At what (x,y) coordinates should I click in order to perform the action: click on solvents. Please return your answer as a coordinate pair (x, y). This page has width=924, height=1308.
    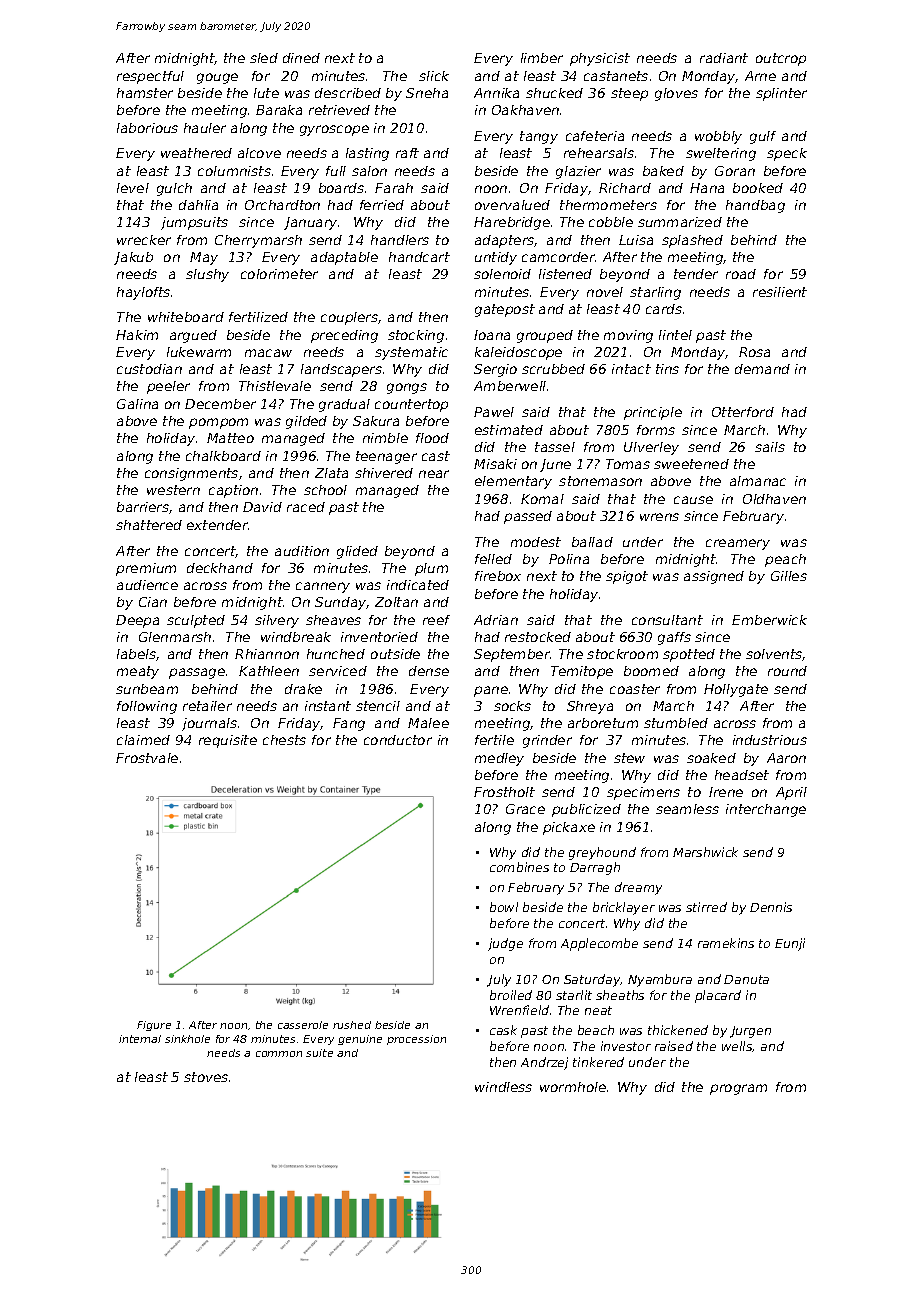
    Looking at the image, I should click on (774, 655).
